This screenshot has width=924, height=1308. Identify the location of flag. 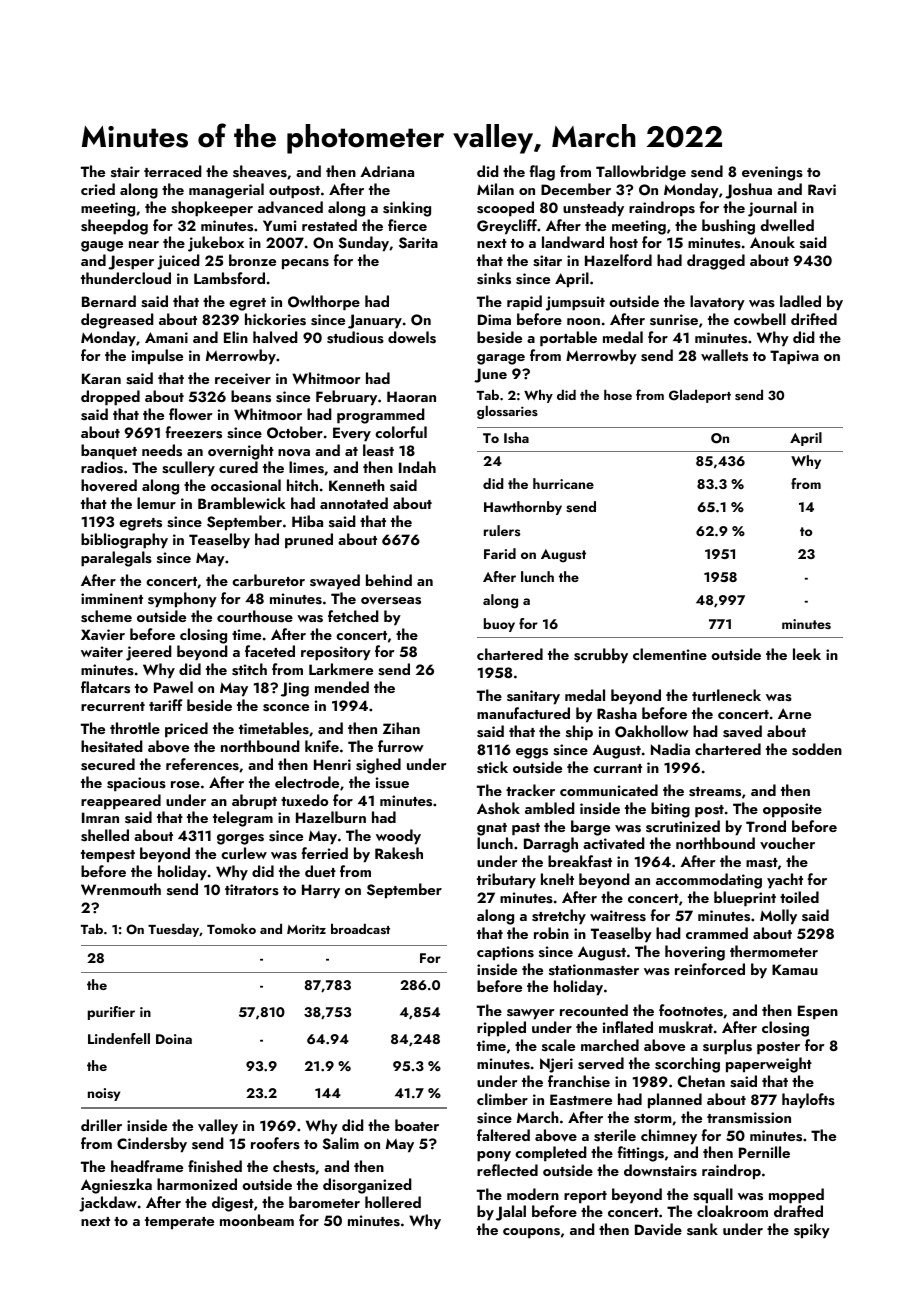
(542, 173).
